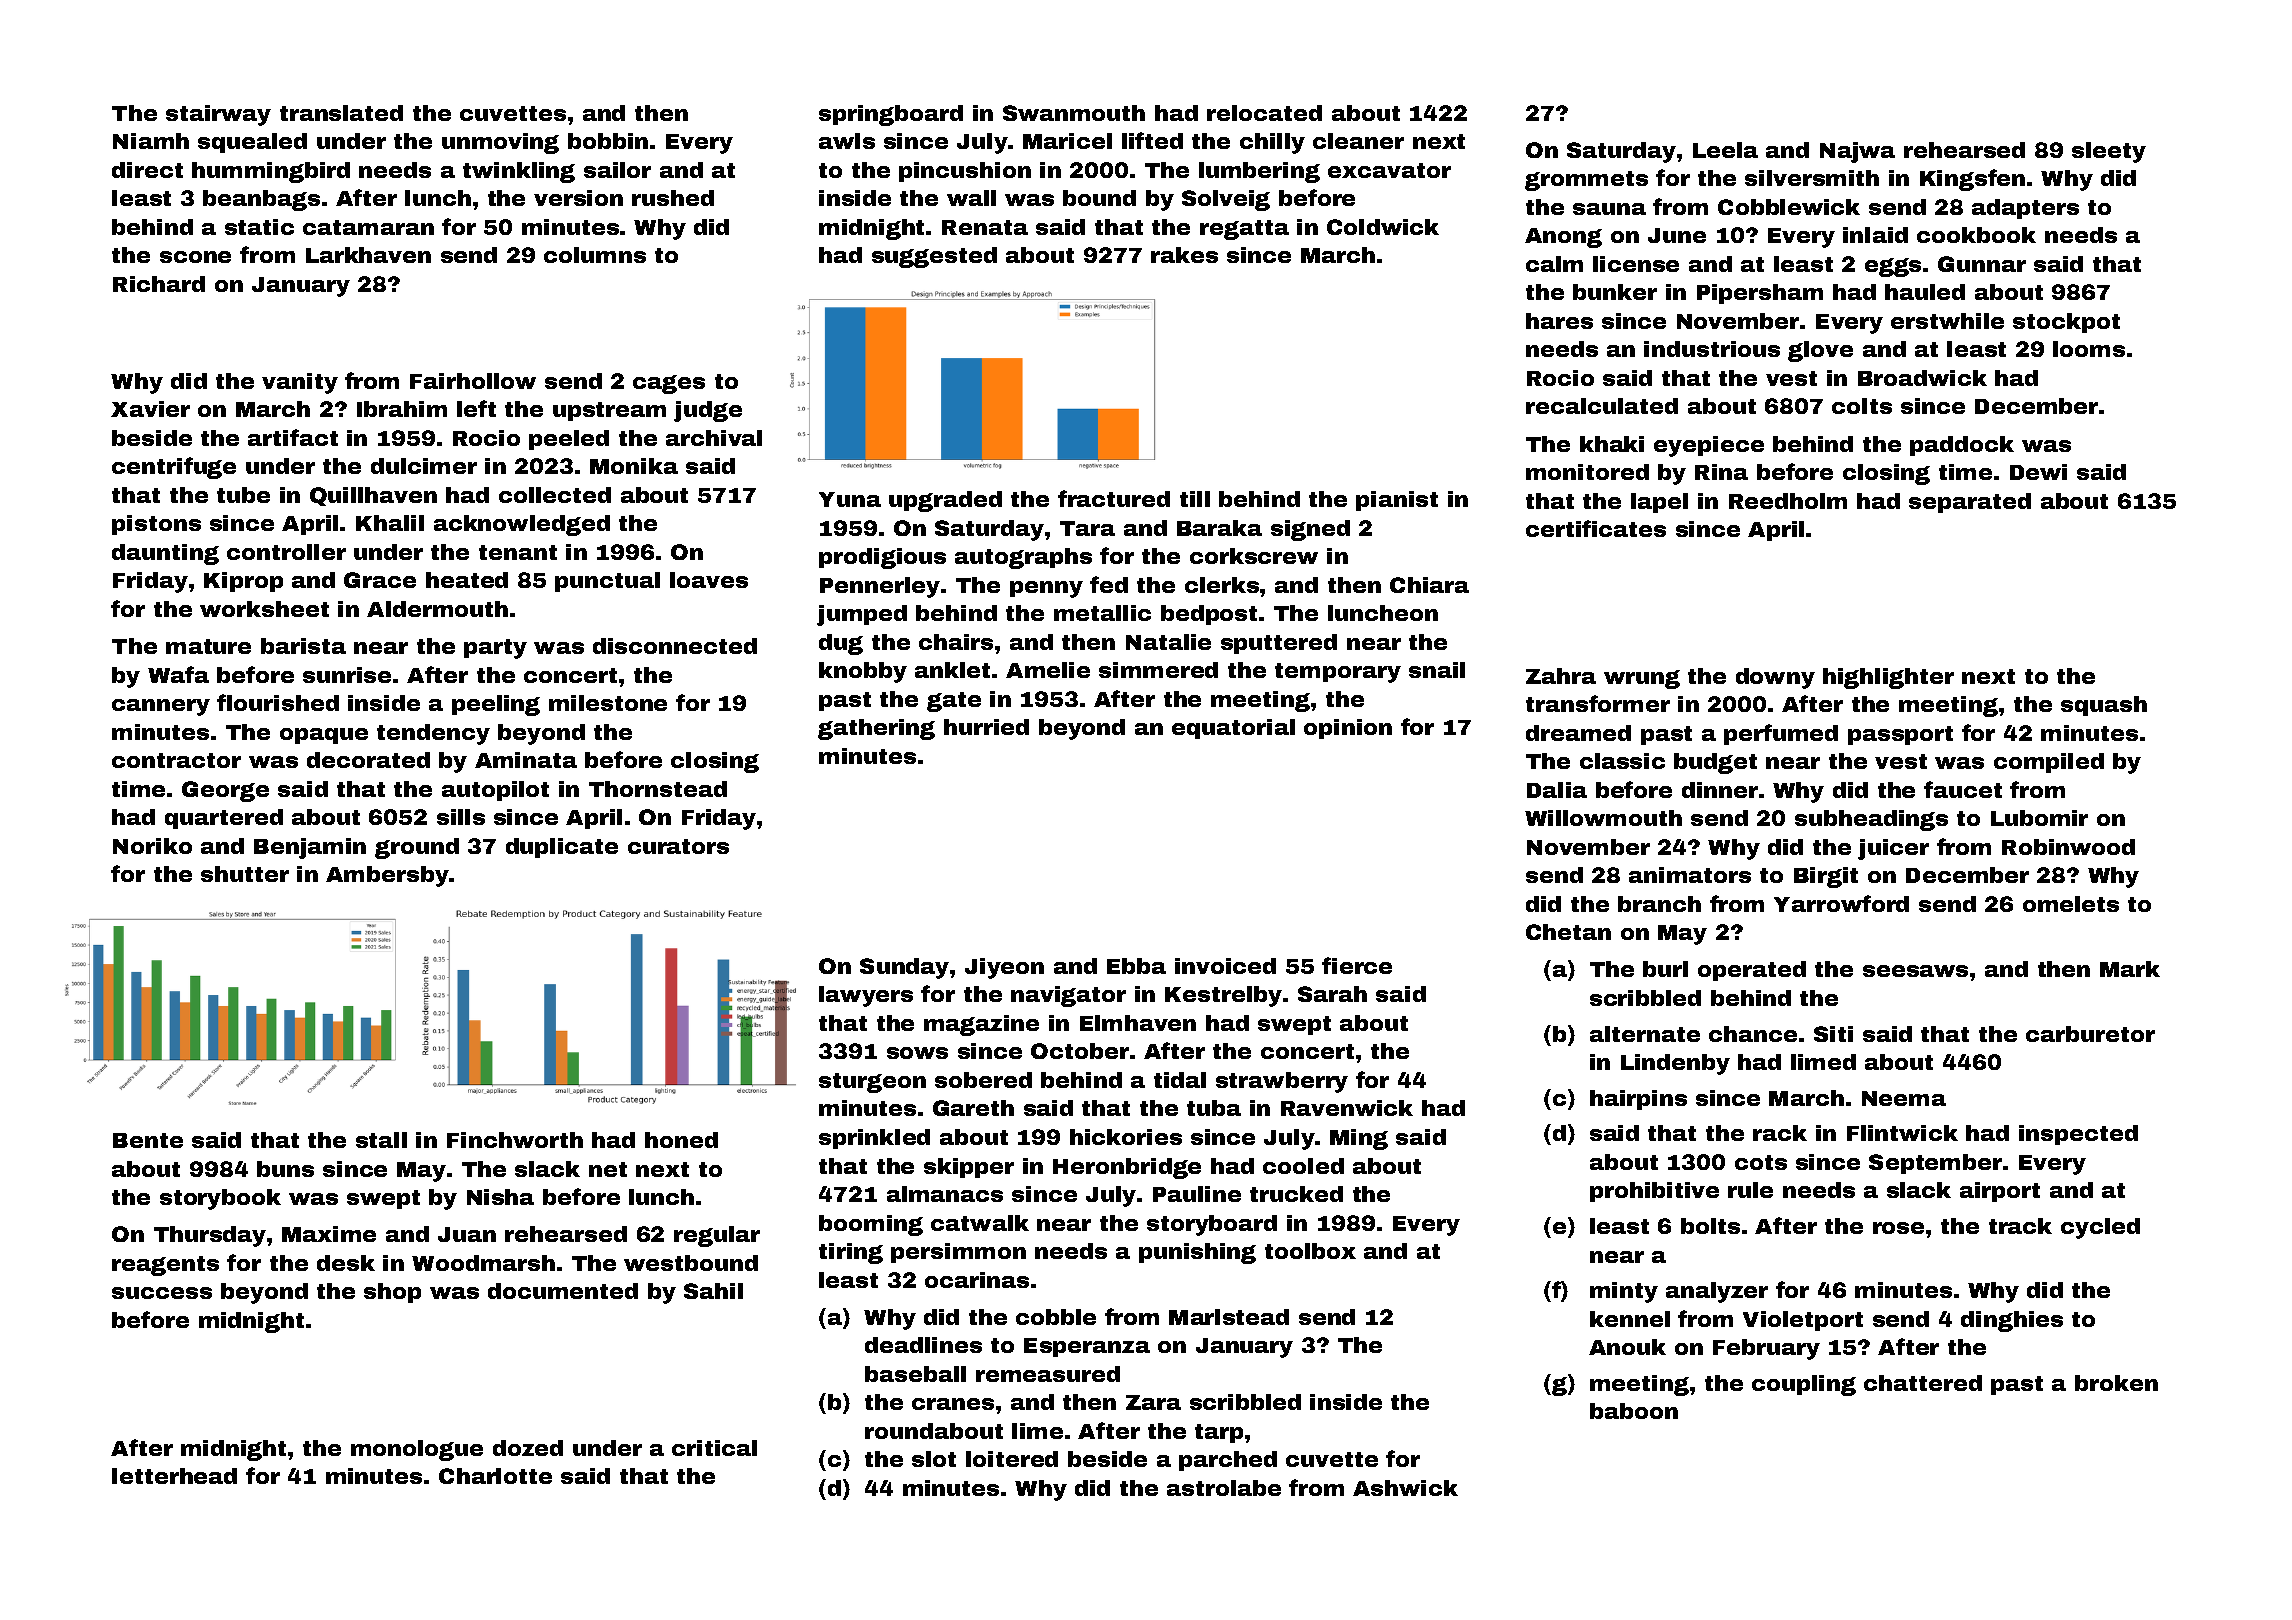 The width and height of the document is (2292, 1620). I want to click on Charlotte, so click(495, 1476).
